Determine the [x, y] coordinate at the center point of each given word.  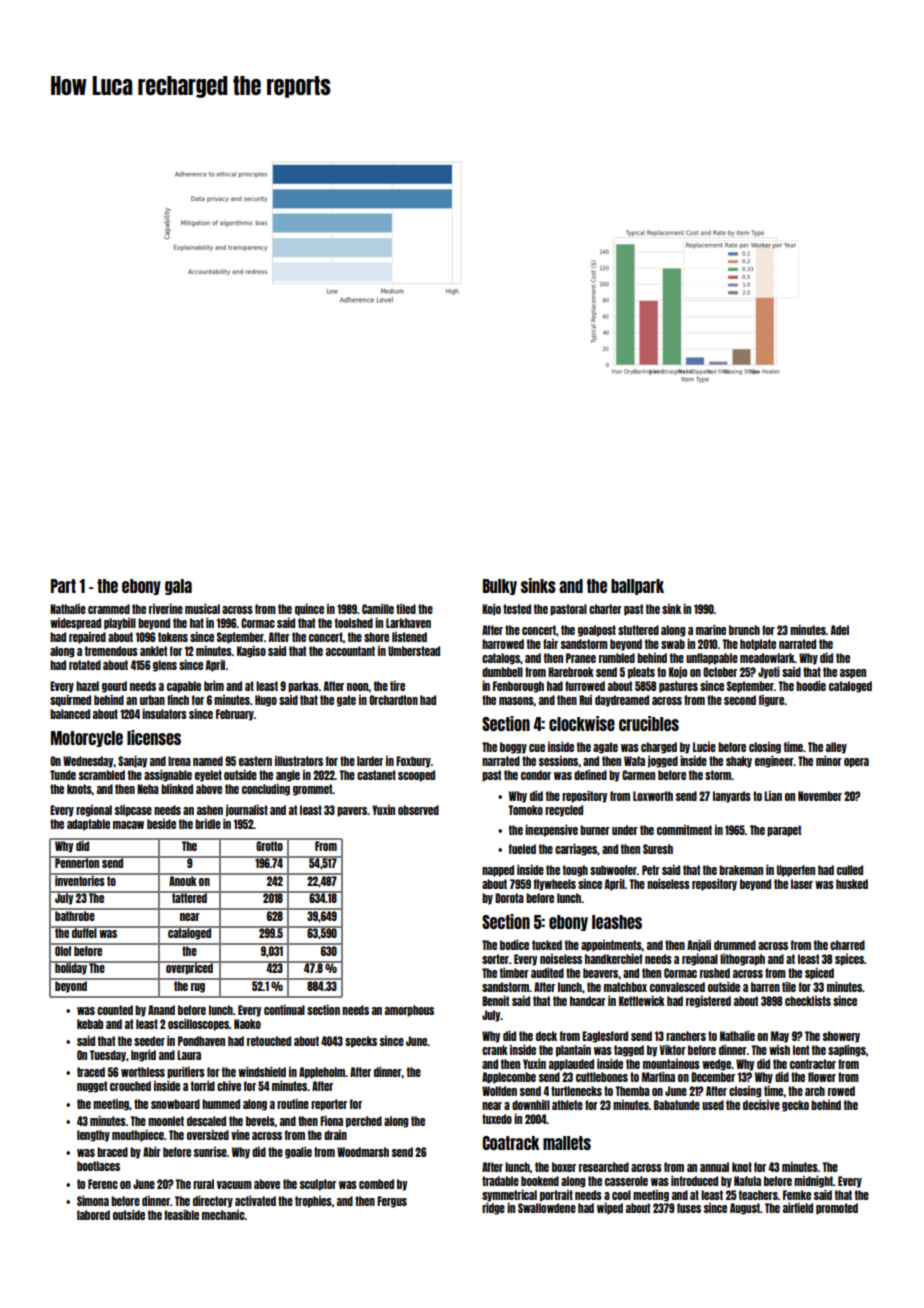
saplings [847, 1051]
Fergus [392, 1202]
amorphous [409, 1011]
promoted [837, 1209]
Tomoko [525, 810]
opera [856, 763]
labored [93, 1215]
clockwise [582, 723]
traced [91, 1072]
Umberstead [414, 651]
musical [202, 609]
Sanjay [132, 762]
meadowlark [767, 658]
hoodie [811, 686]
